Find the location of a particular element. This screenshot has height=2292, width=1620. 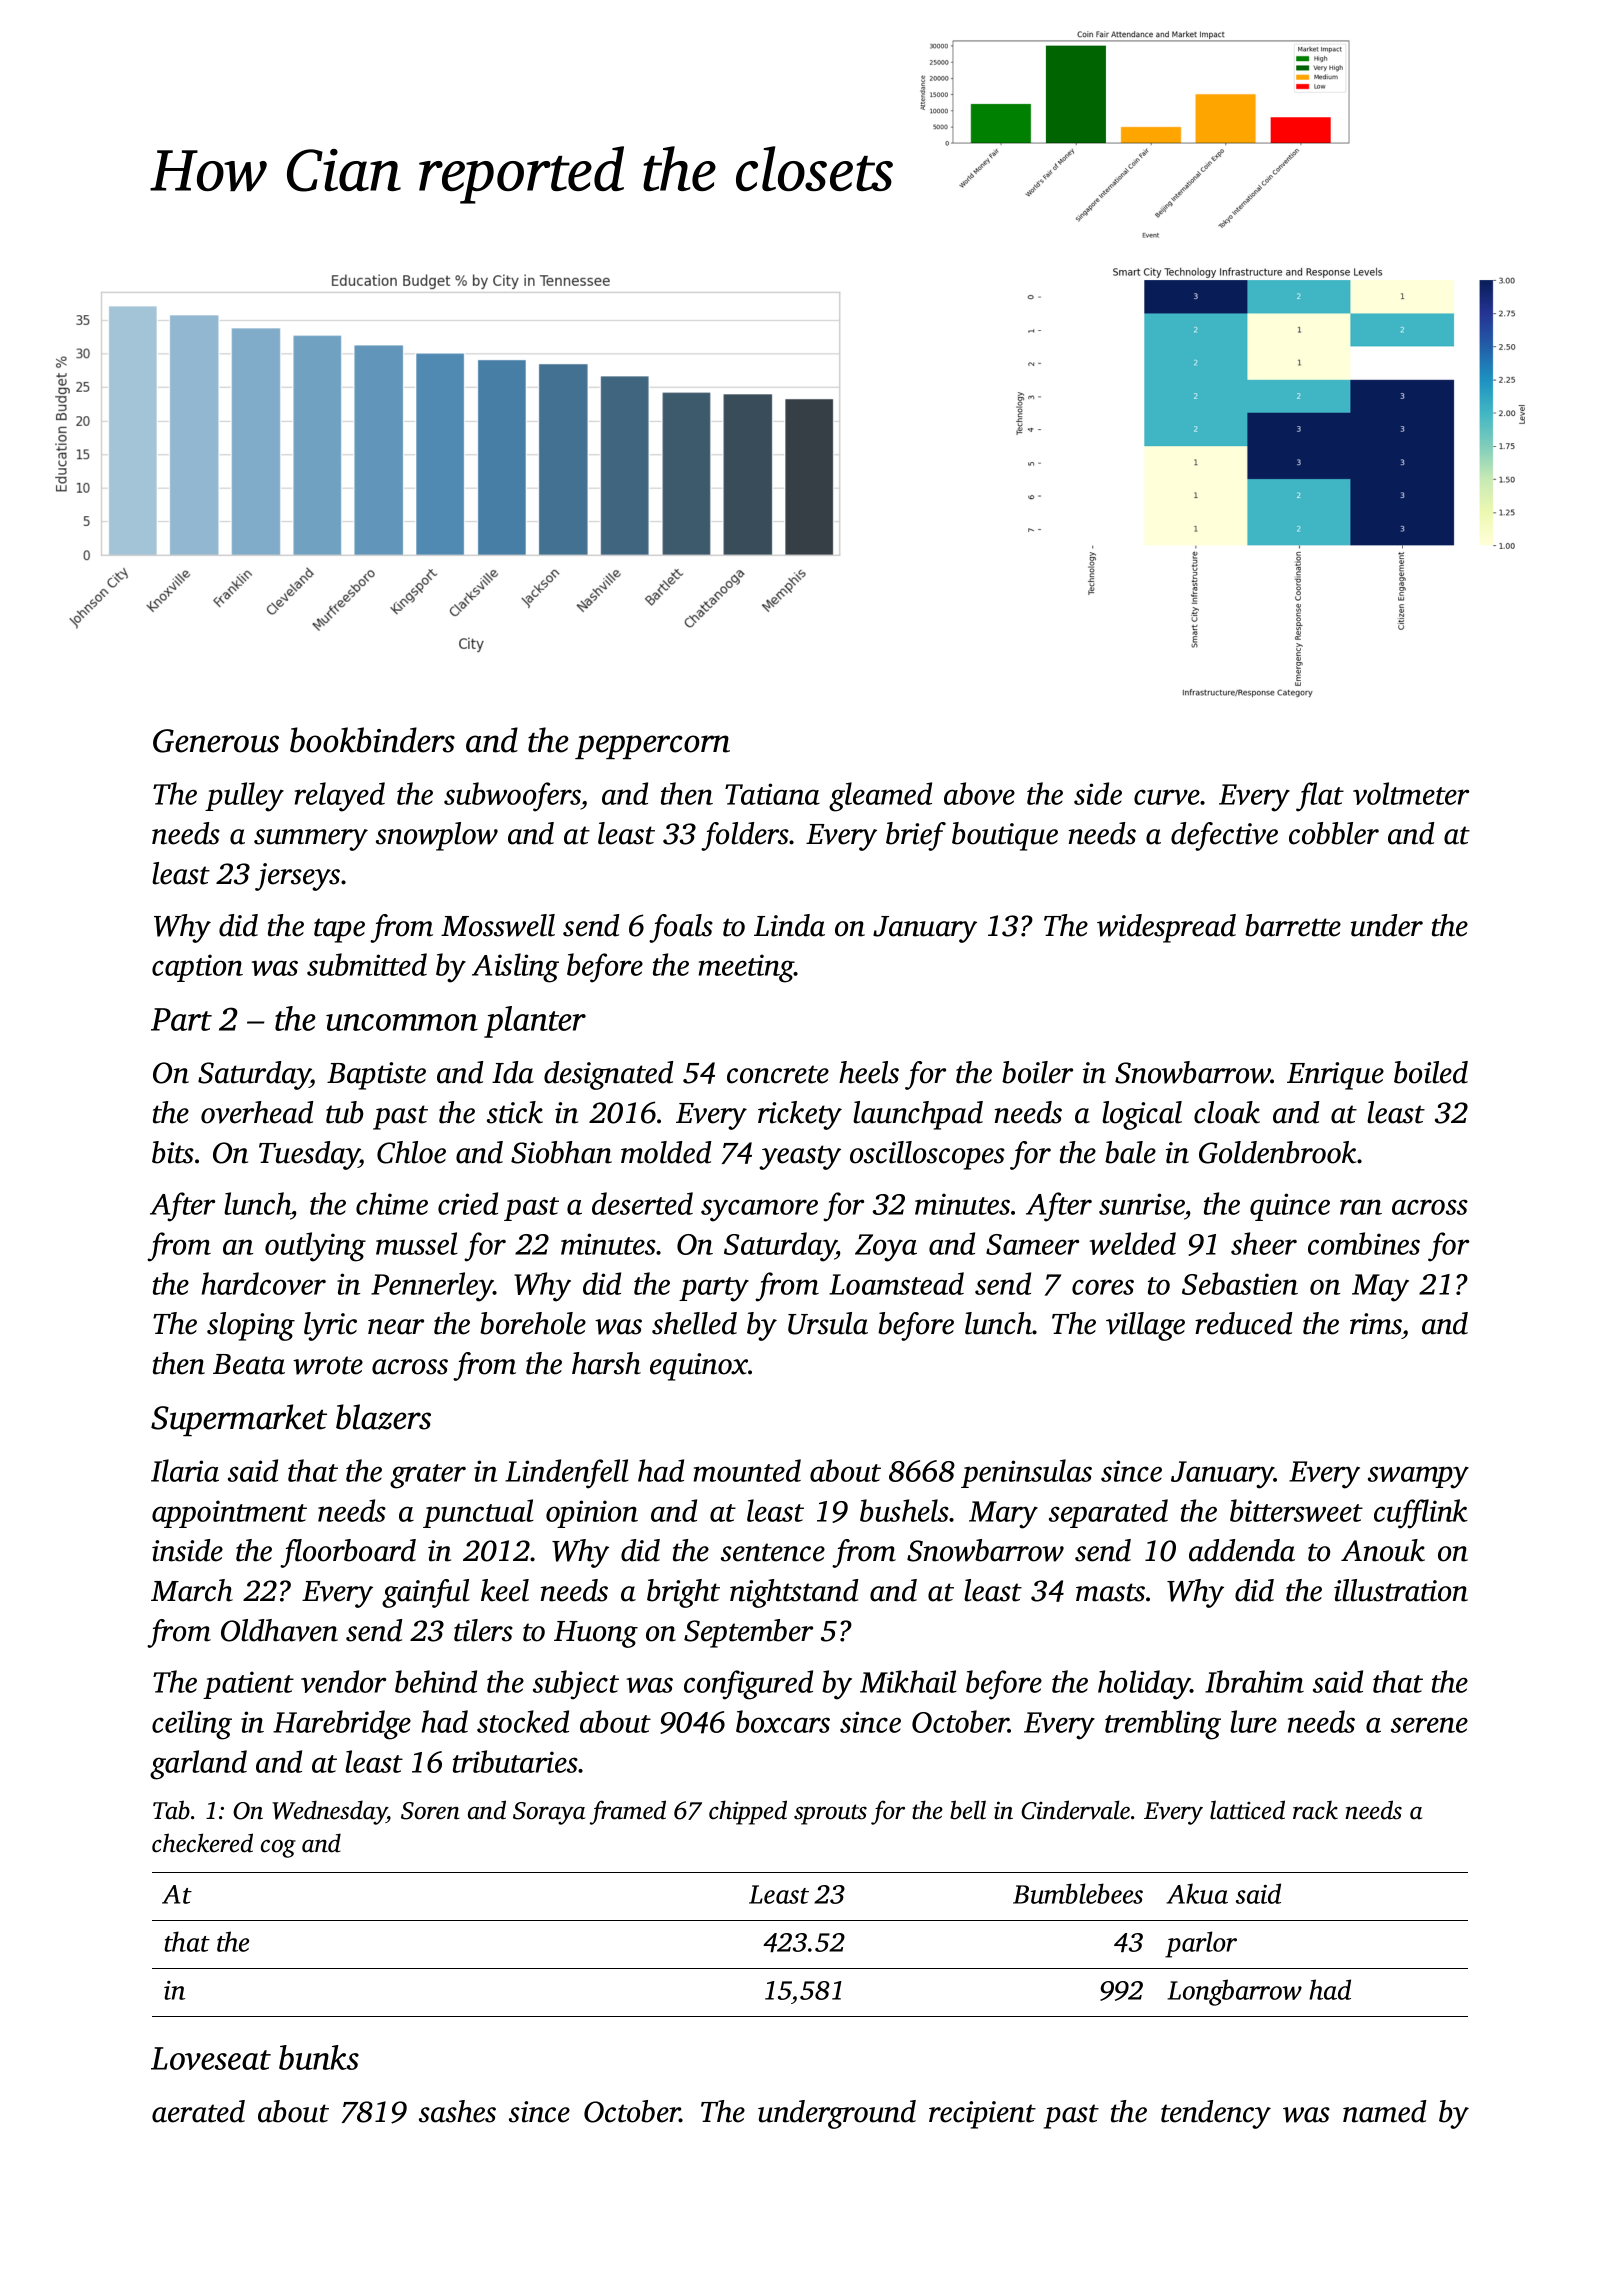

addenda is located at coordinates (1242, 1550).
